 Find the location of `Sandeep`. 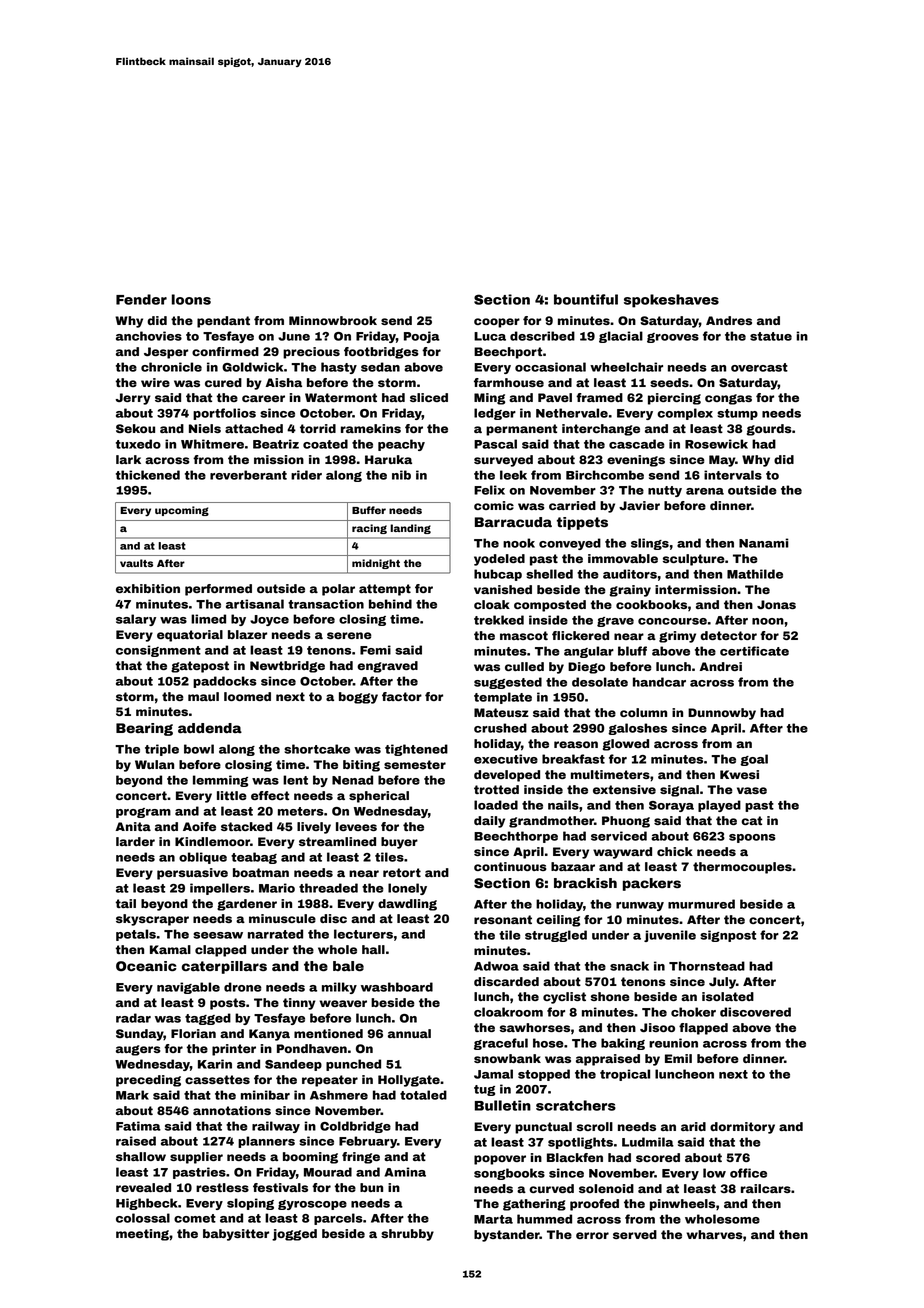

Sandeep is located at coordinates (293, 1065).
